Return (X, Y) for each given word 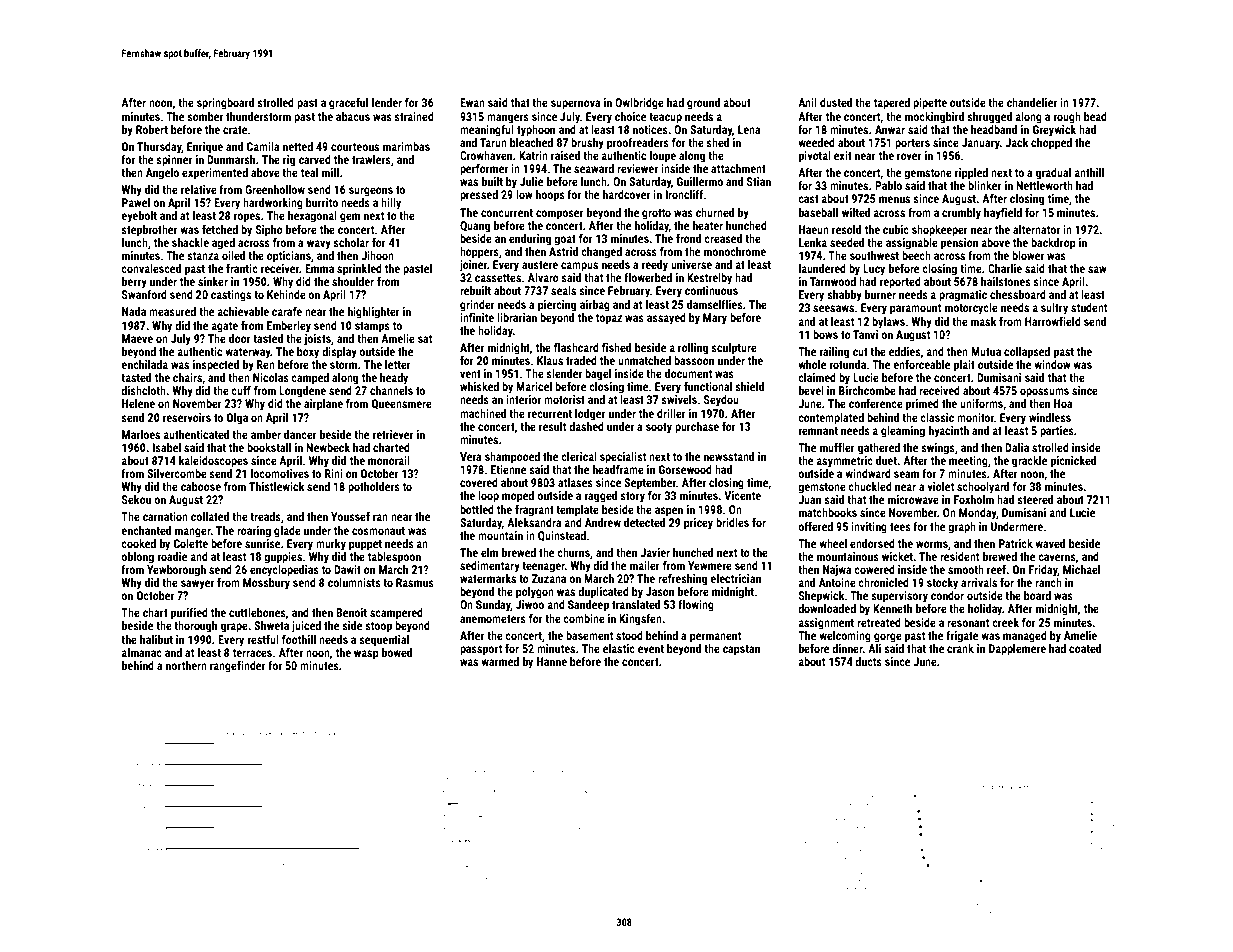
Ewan (472, 102)
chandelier (1032, 102)
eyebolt (139, 217)
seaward (594, 168)
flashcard (576, 347)
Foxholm (974, 499)
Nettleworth (1044, 185)
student (1089, 307)
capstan (741, 650)
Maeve (137, 338)
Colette (191, 543)
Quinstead (562, 536)
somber (205, 116)
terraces (252, 653)
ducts (868, 661)
